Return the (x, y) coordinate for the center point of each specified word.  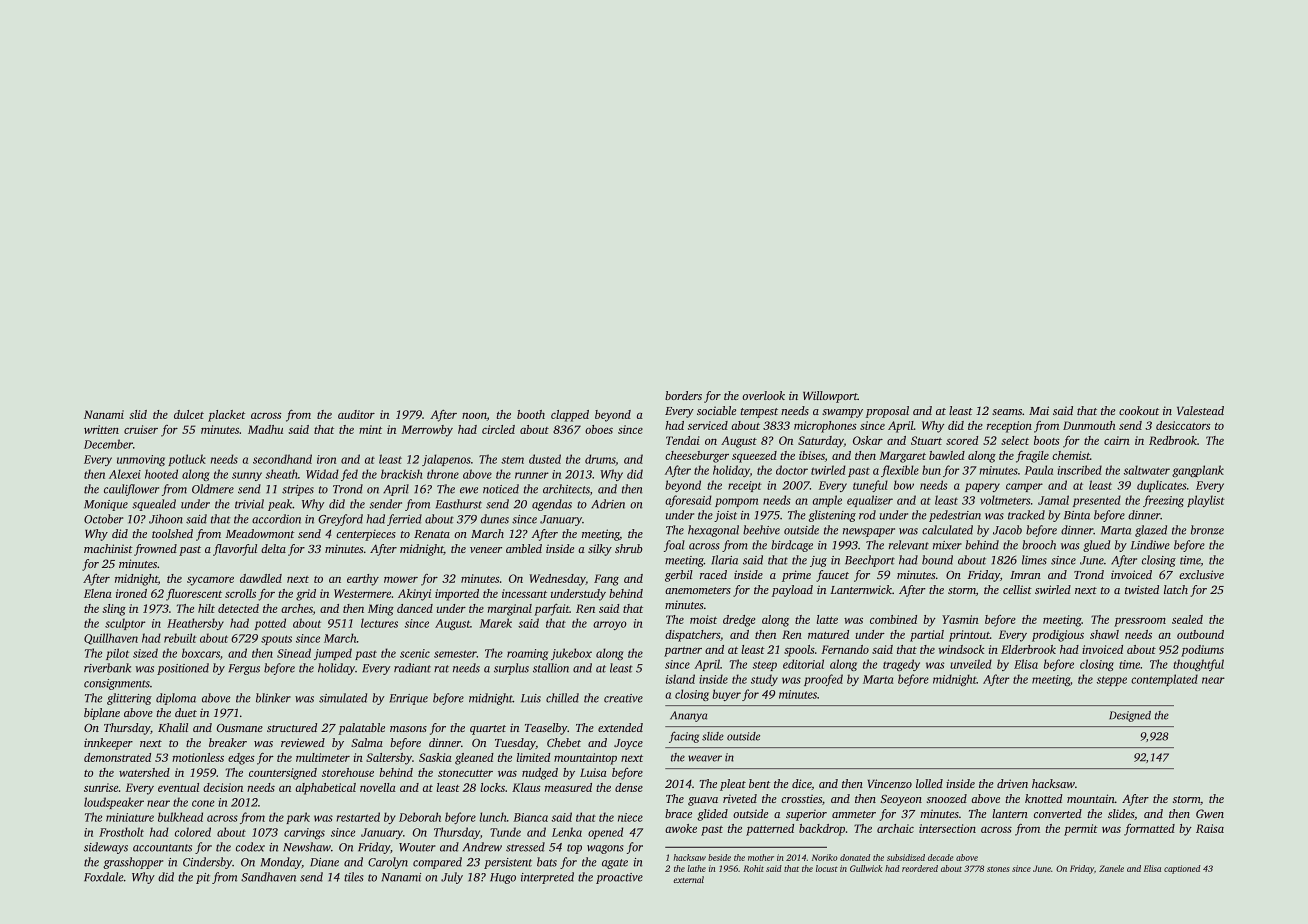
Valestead (1200, 410)
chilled (562, 698)
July (452, 878)
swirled (1053, 589)
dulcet (189, 414)
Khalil (173, 727)
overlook (763, 395)
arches (297, 608)
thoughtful (1198, 665)
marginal (510, 610)
